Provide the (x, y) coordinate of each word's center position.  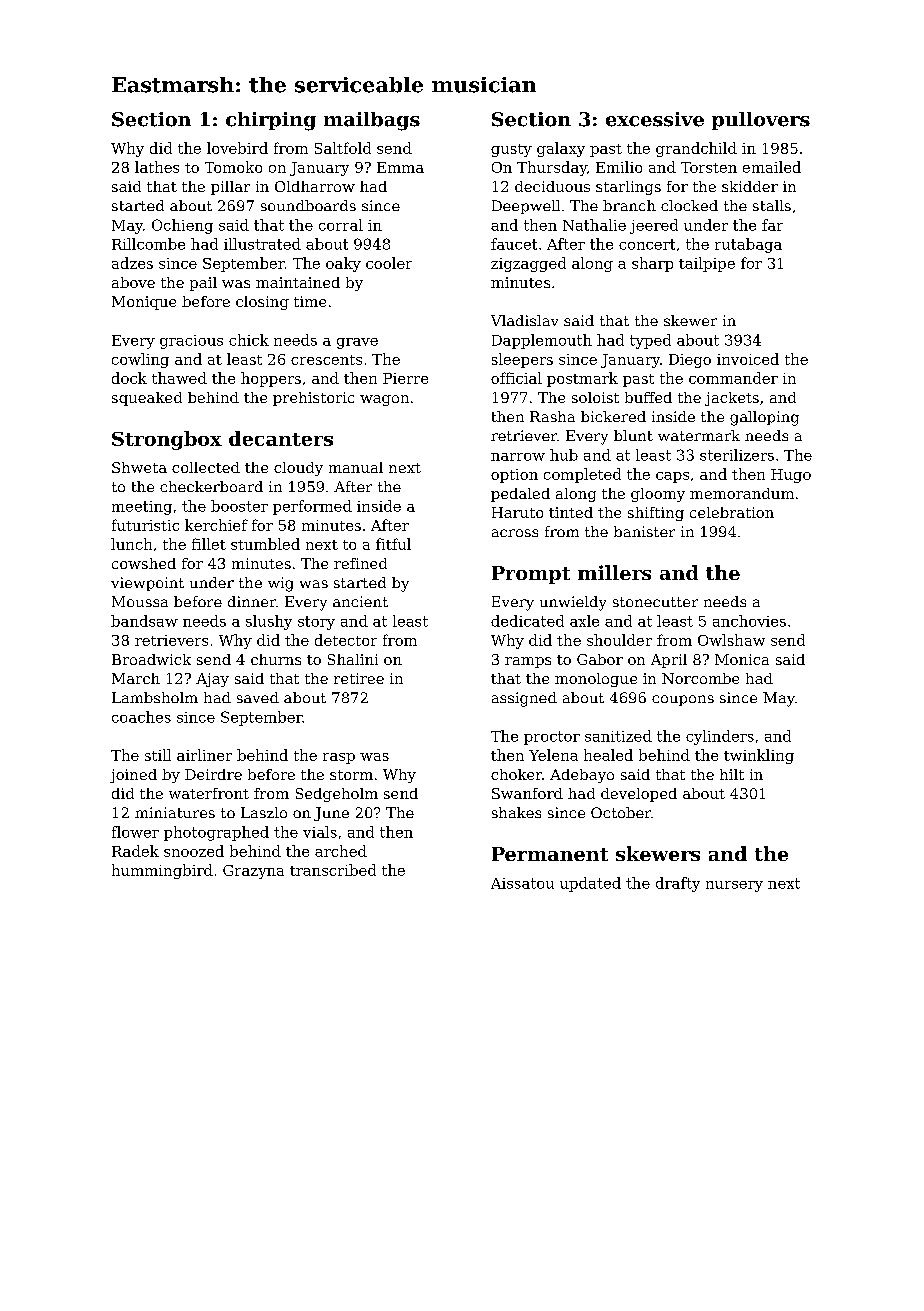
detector (346, 640)
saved (258, 697)
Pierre (405, 378)
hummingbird (162, 871)
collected (206, 467)
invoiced (748, 359)
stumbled (265, 544)
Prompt (531, 575)
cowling (140, 360)
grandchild (696, 149)
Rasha (552, 416)
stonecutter (655, 602)
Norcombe (700, 678)
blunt (633, 435)
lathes (157, 167)
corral (341, 225)
